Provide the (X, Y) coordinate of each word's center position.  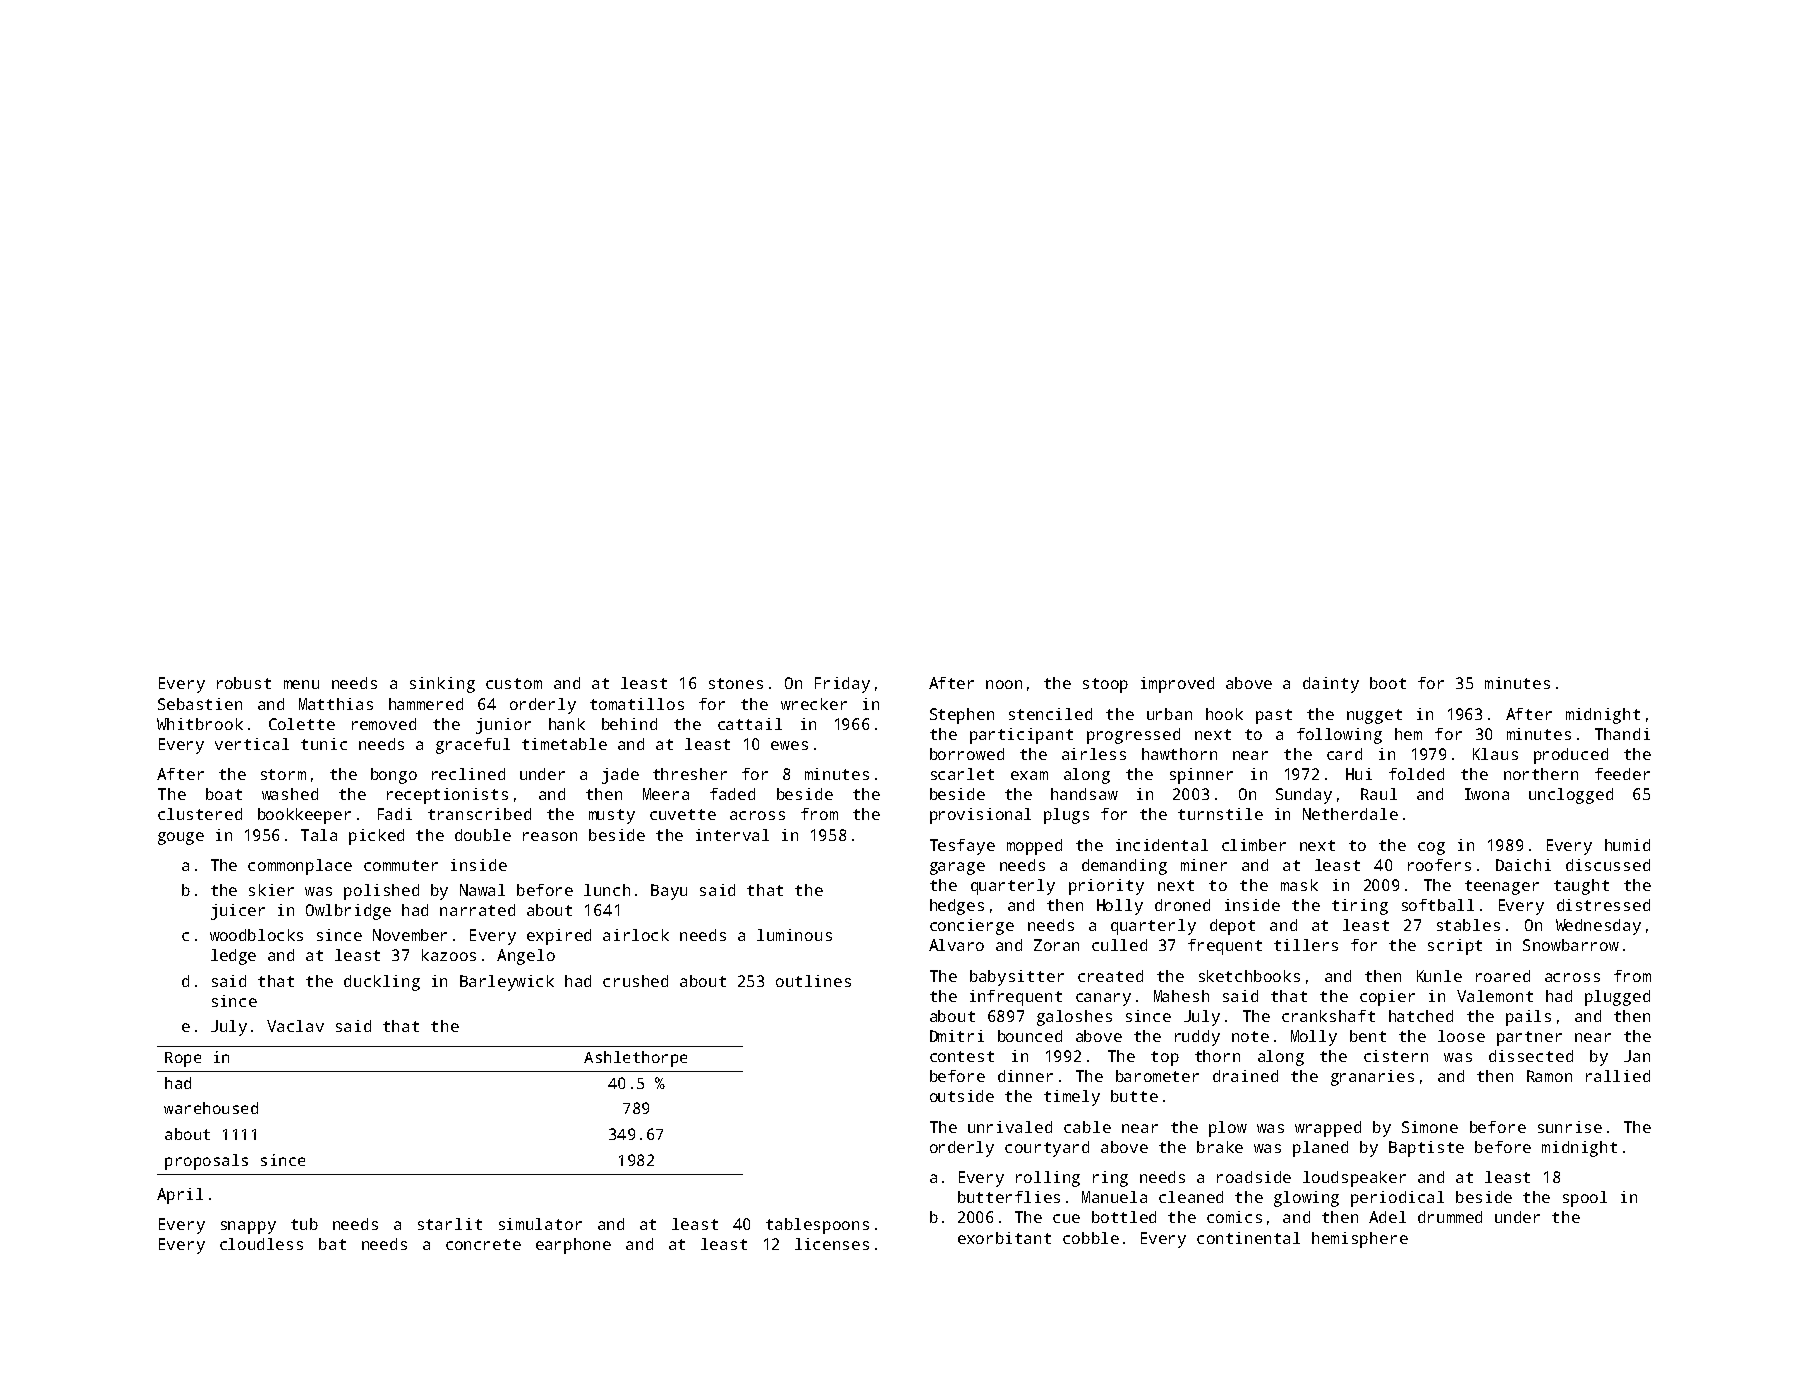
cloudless (261, 1244)
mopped (1034, 847)
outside (962, 1096)
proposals (206, 1162)
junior (503, 726)
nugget (1374, 716)
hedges (957, 907)
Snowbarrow (1571, 945)
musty (612, 816)
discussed (1608, 865)
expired (559, 937)
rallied (1618, 1076)
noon (1004, 684)
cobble (1091, 1238)
